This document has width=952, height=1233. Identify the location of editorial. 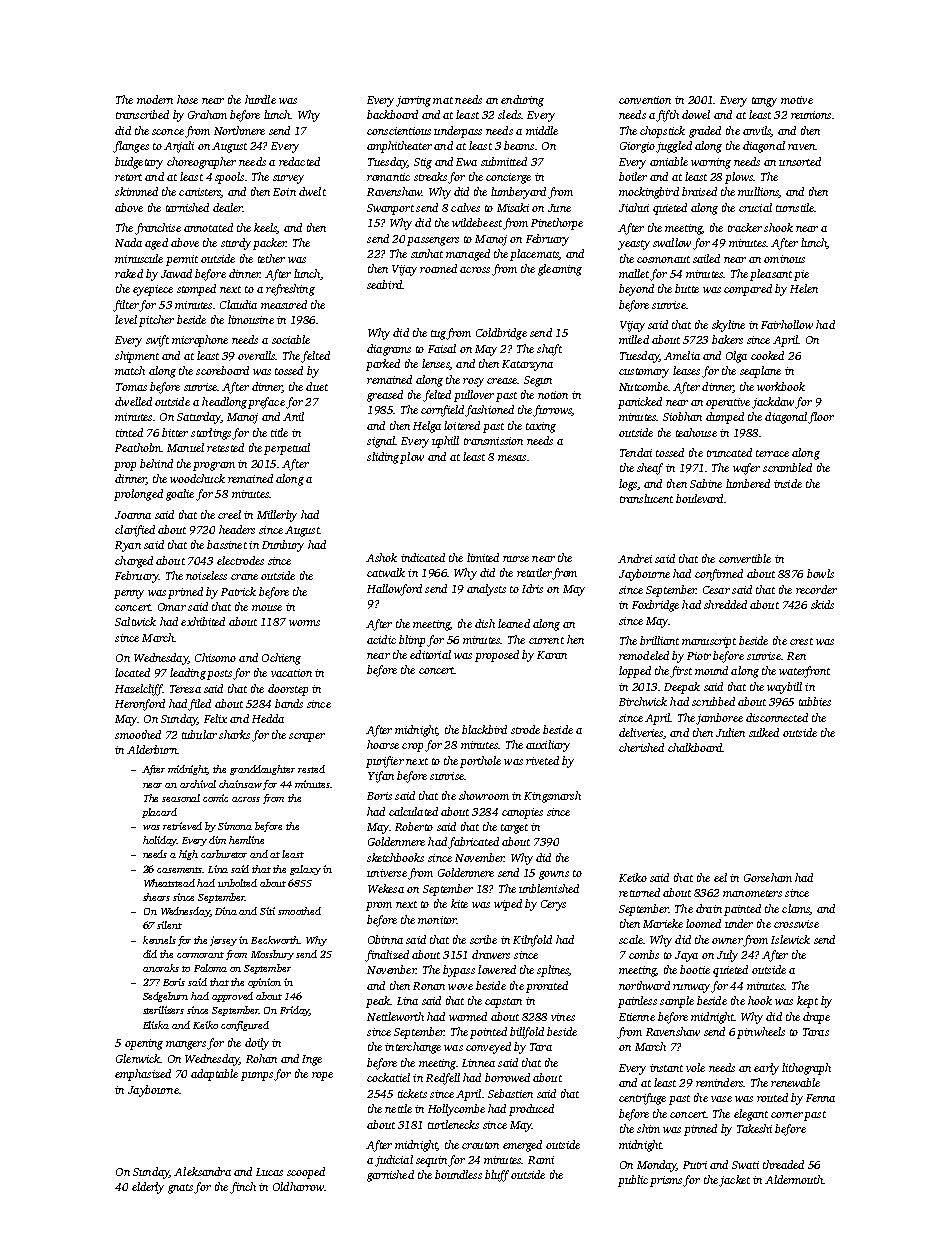
(430, 654).
